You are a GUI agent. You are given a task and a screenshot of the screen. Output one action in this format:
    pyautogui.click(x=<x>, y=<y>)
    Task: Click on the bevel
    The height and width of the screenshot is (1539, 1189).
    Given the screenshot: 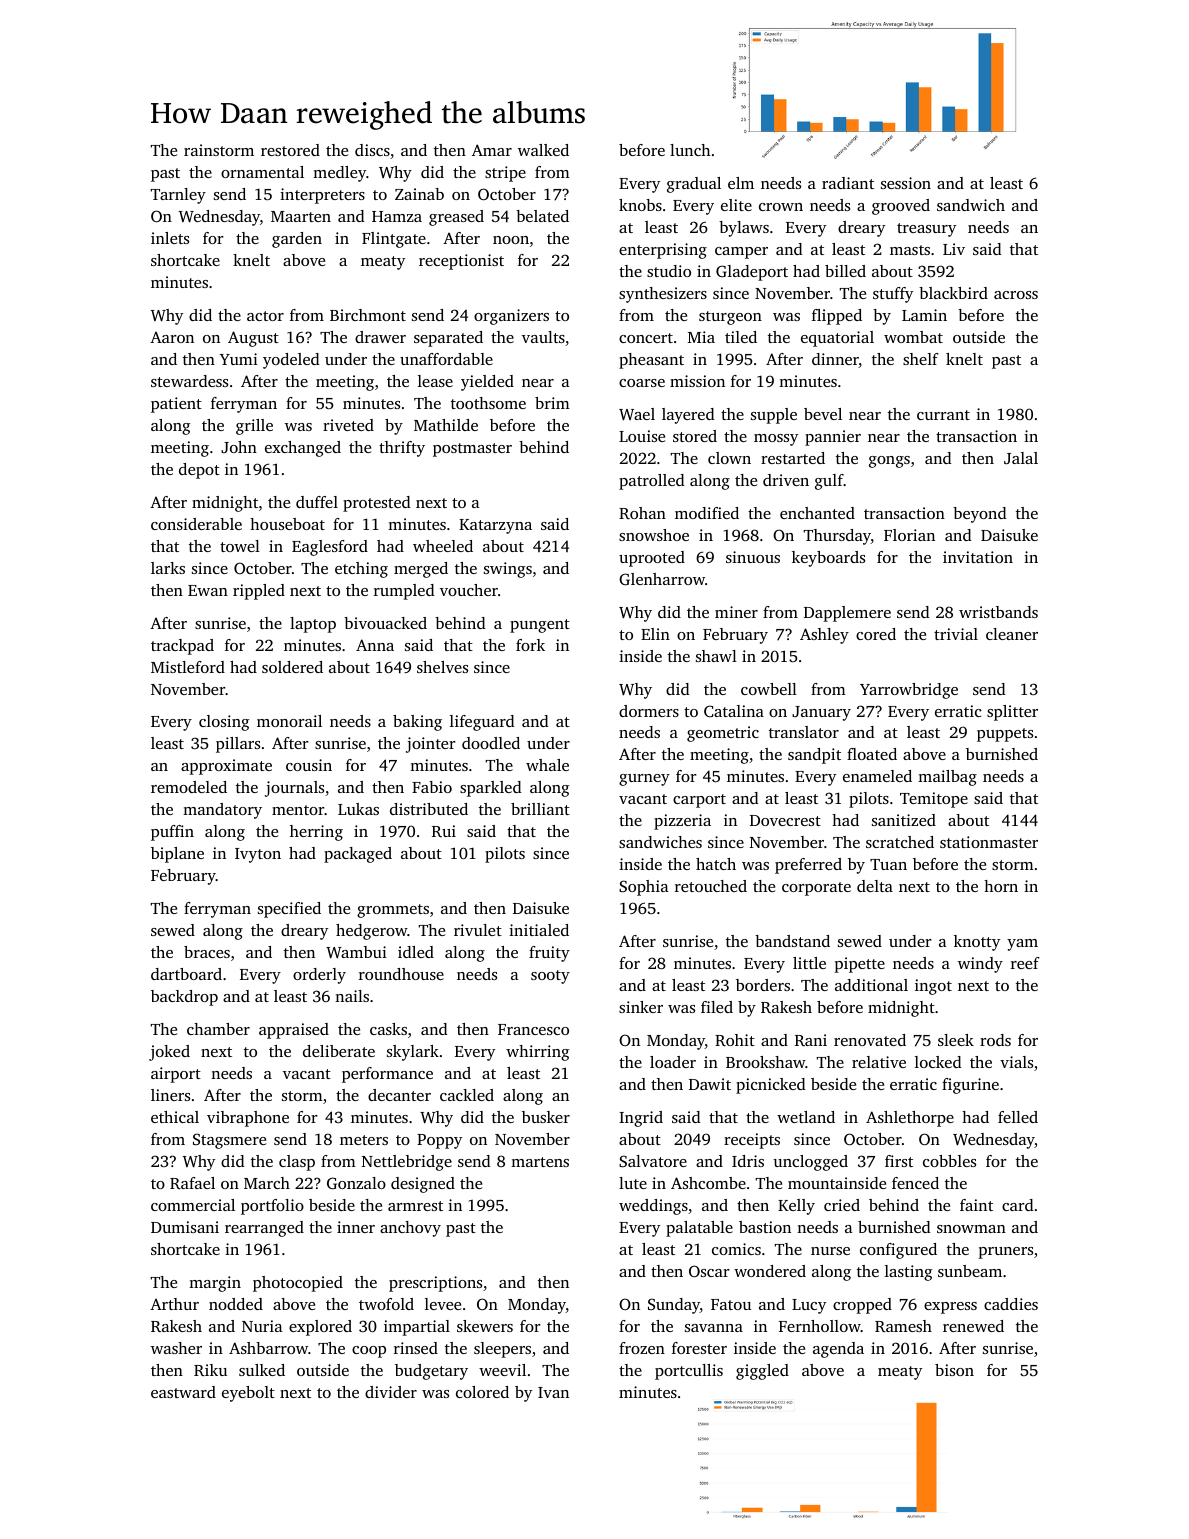 What is the action you would take?
    pyautogui.click(x=823, y=414)
